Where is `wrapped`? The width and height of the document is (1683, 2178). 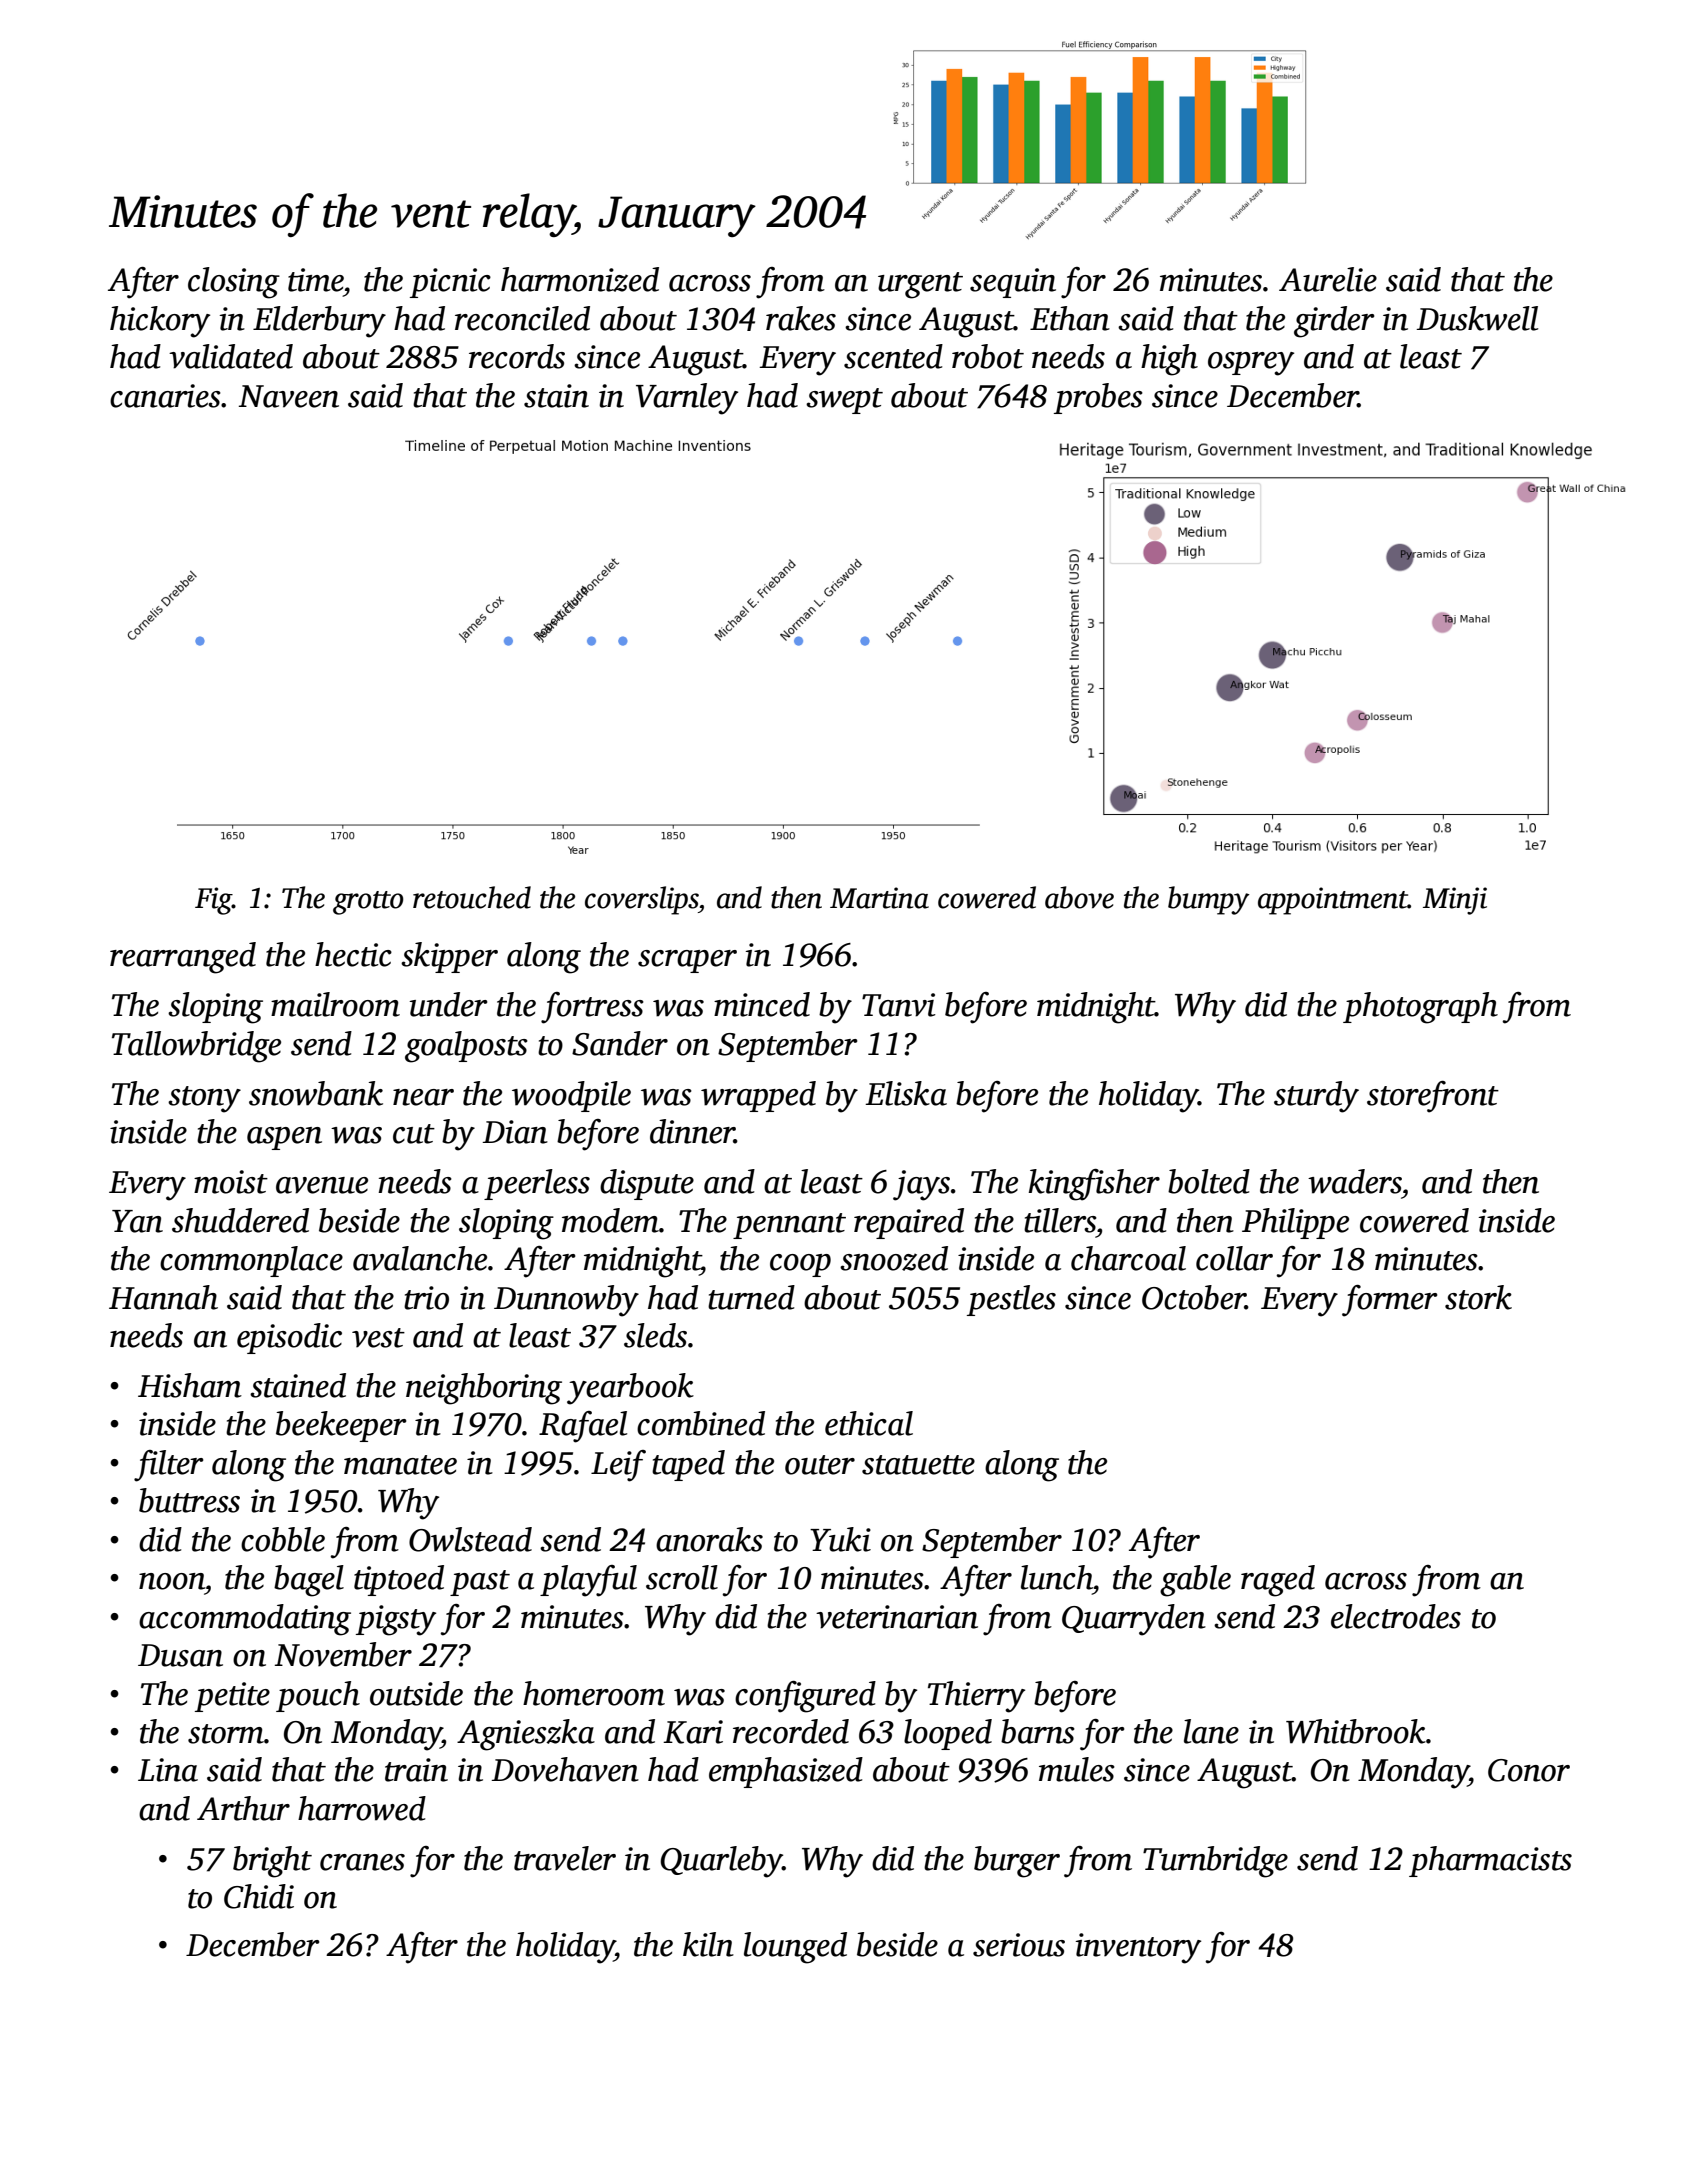 wrapped is located at coordinates (758, 1096).
